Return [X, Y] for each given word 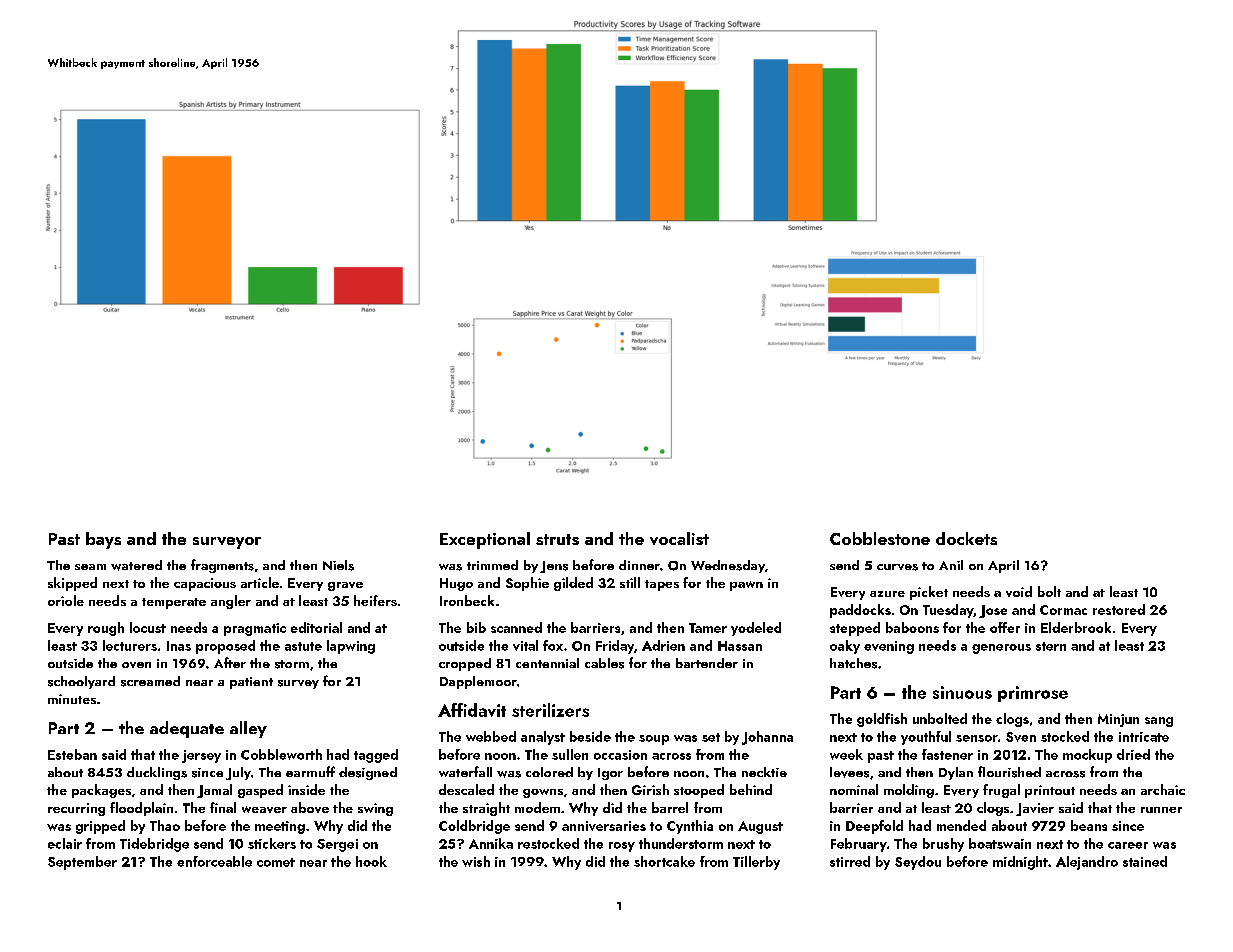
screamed [150, 681]
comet [276, 862]
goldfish [882, 720]
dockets [966, 538]
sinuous [962, 692]
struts [557, 539]
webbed [491, 736]
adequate [187, 729]
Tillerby [756, 863]
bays [103, 540]
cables [604, 663]
